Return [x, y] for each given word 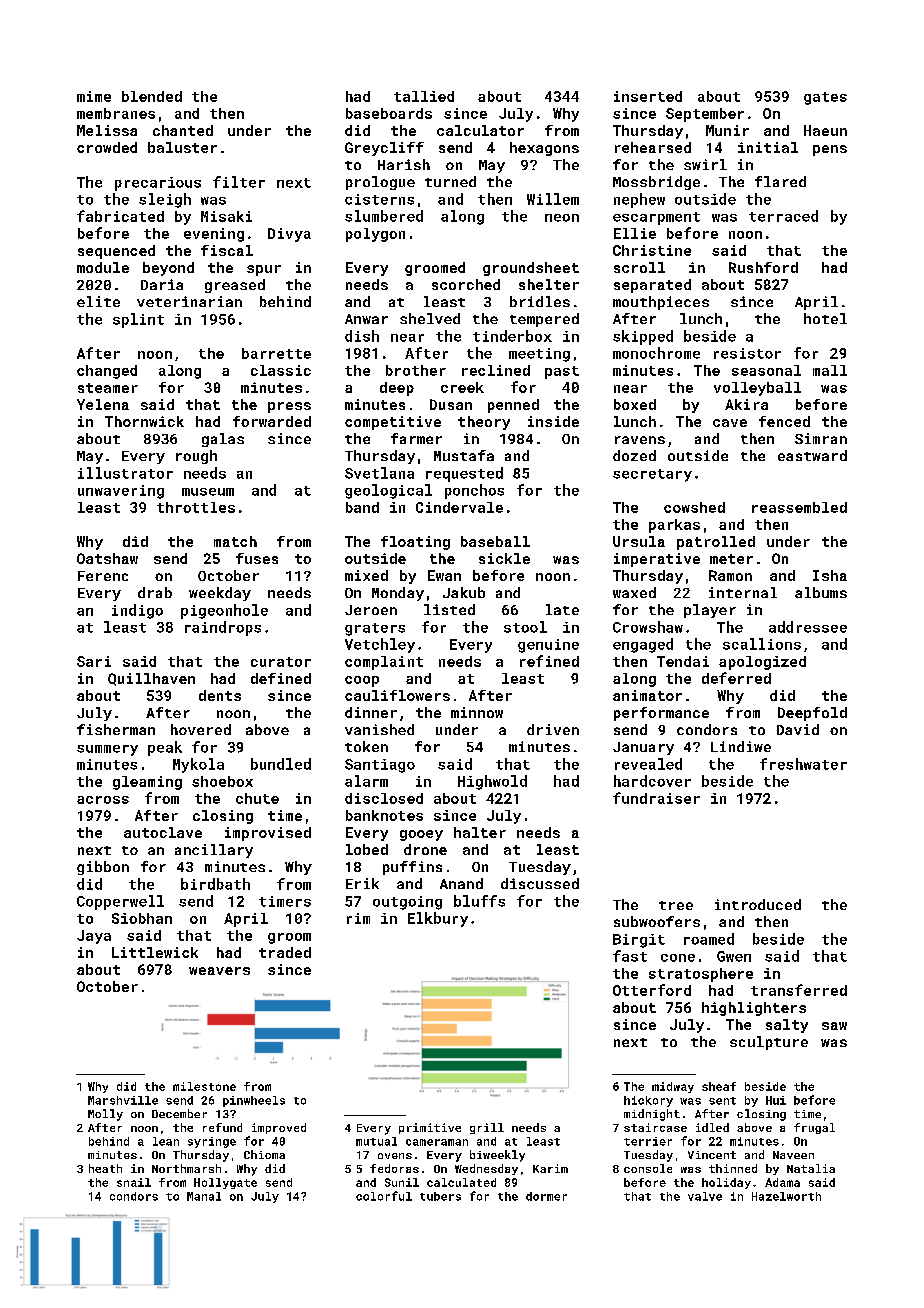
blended [152, 96]
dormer [546, 1196]
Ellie [635, 233]
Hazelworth [786, 1196]
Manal [204, 1196]
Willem [553, 199]
